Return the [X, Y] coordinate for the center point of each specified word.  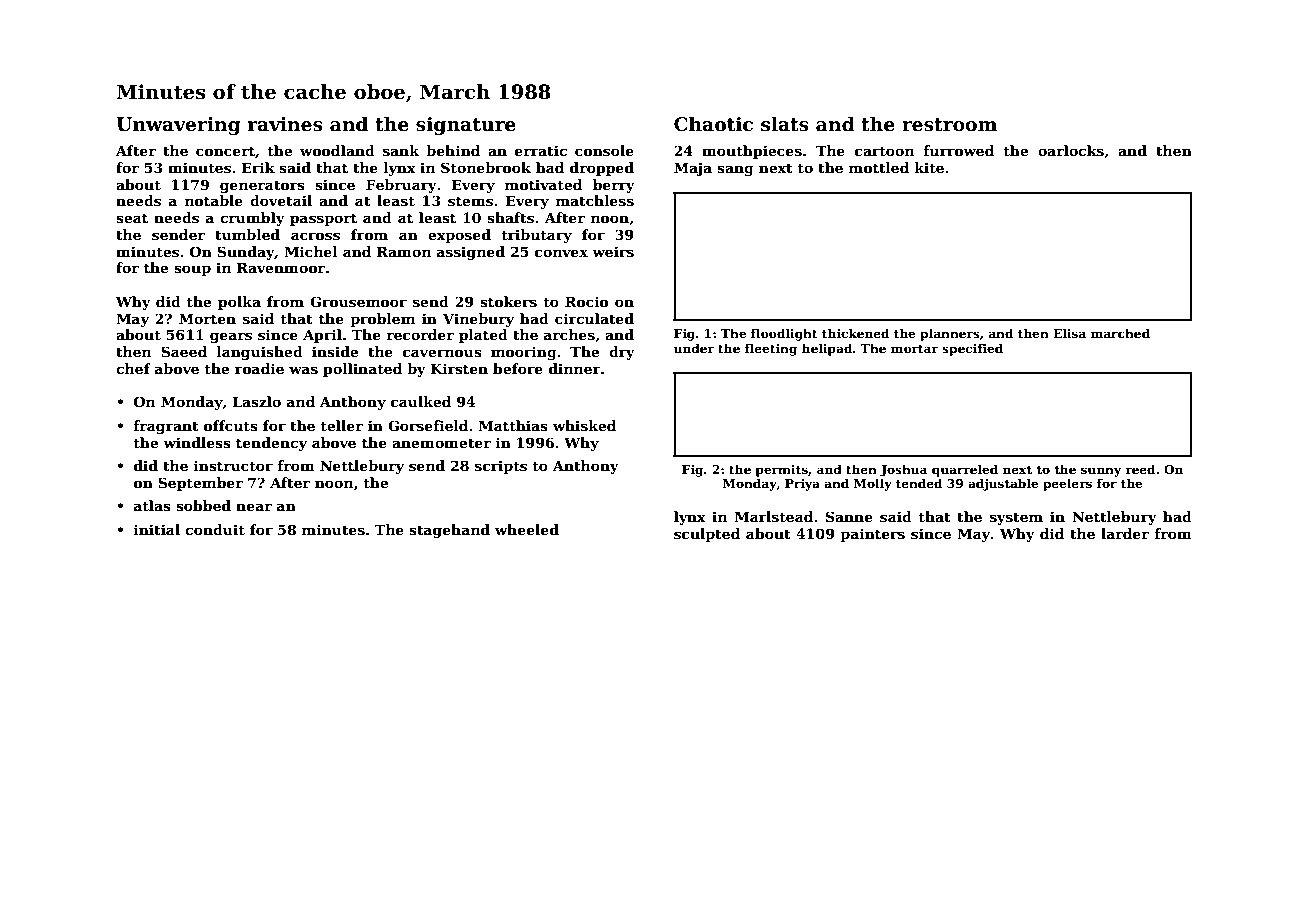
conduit [215, 529]
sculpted [707, 535]
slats [785, 124]
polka [239, 303]
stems [470, 201]
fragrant [166, 427]
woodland [337, 150]
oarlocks [1071, 150]
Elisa [1069, 333]
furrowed [959, 150]
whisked [584, 425]
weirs [613, 251]
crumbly [252, 219]
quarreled [965, 470]
